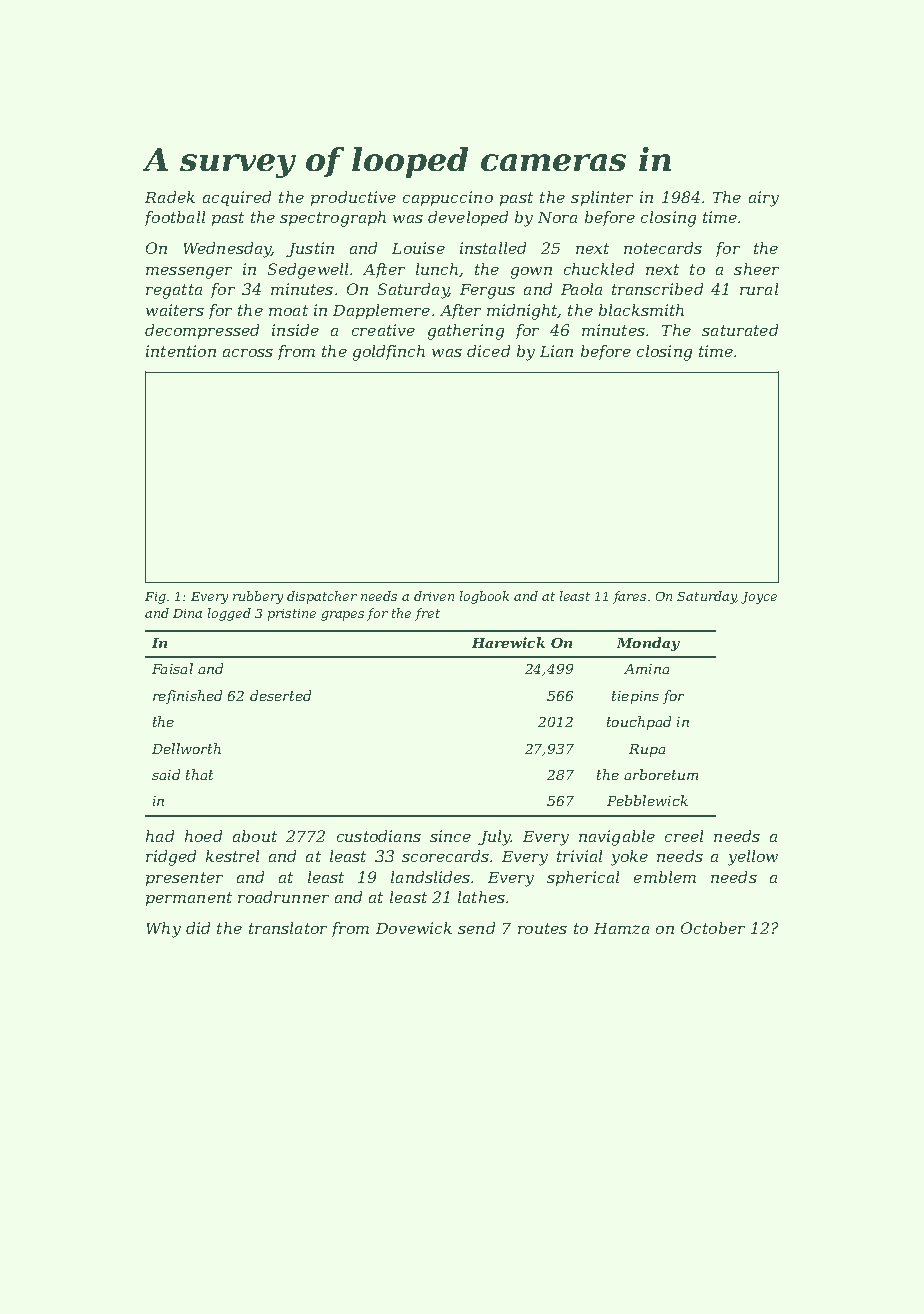 This image has width=924, height=1314. What do you see at coordinates (484, 597) in the image?
I see `logbook` at bounding box center [484, 597].
